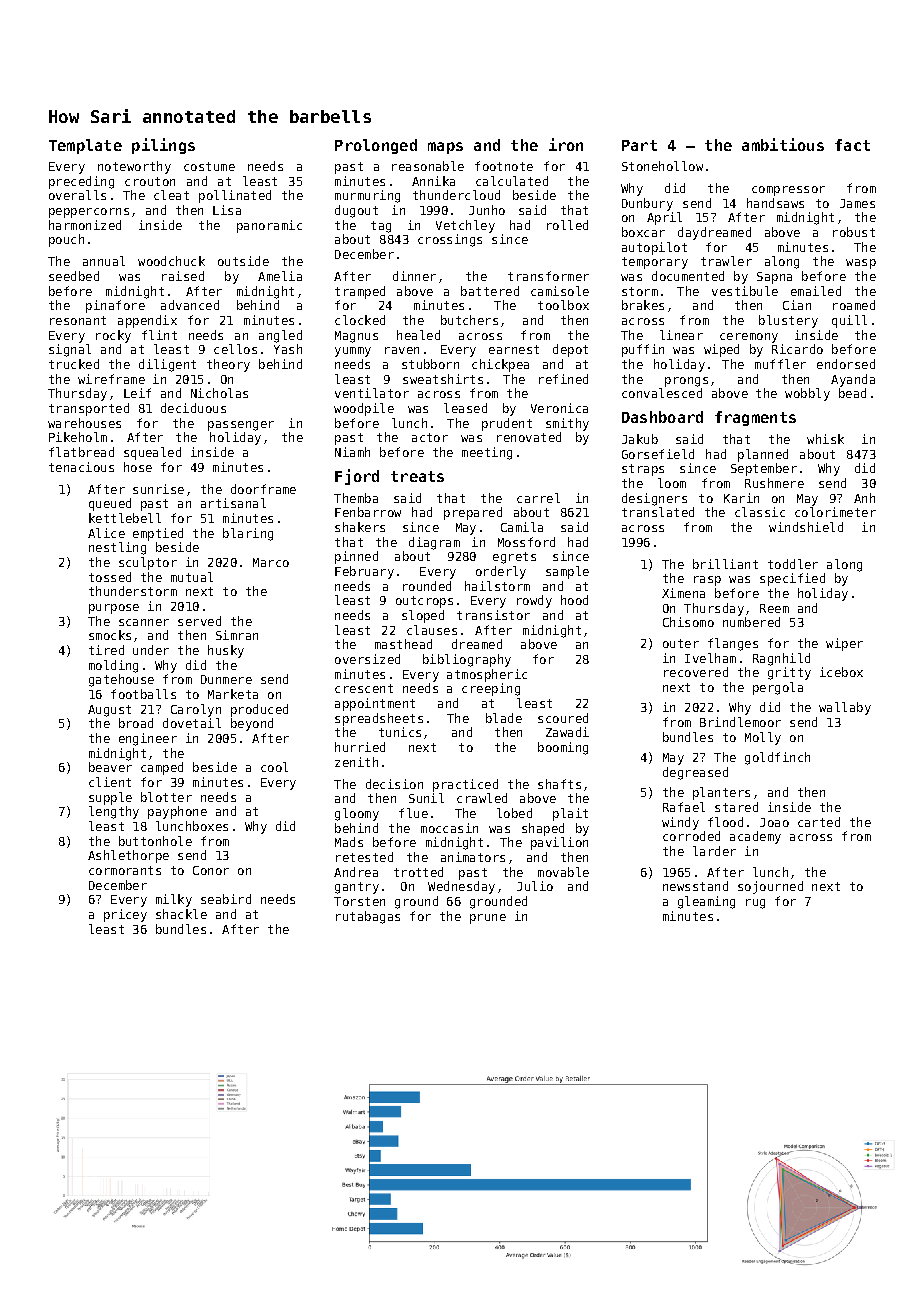  I want to click on milky, so click(174, 900).
